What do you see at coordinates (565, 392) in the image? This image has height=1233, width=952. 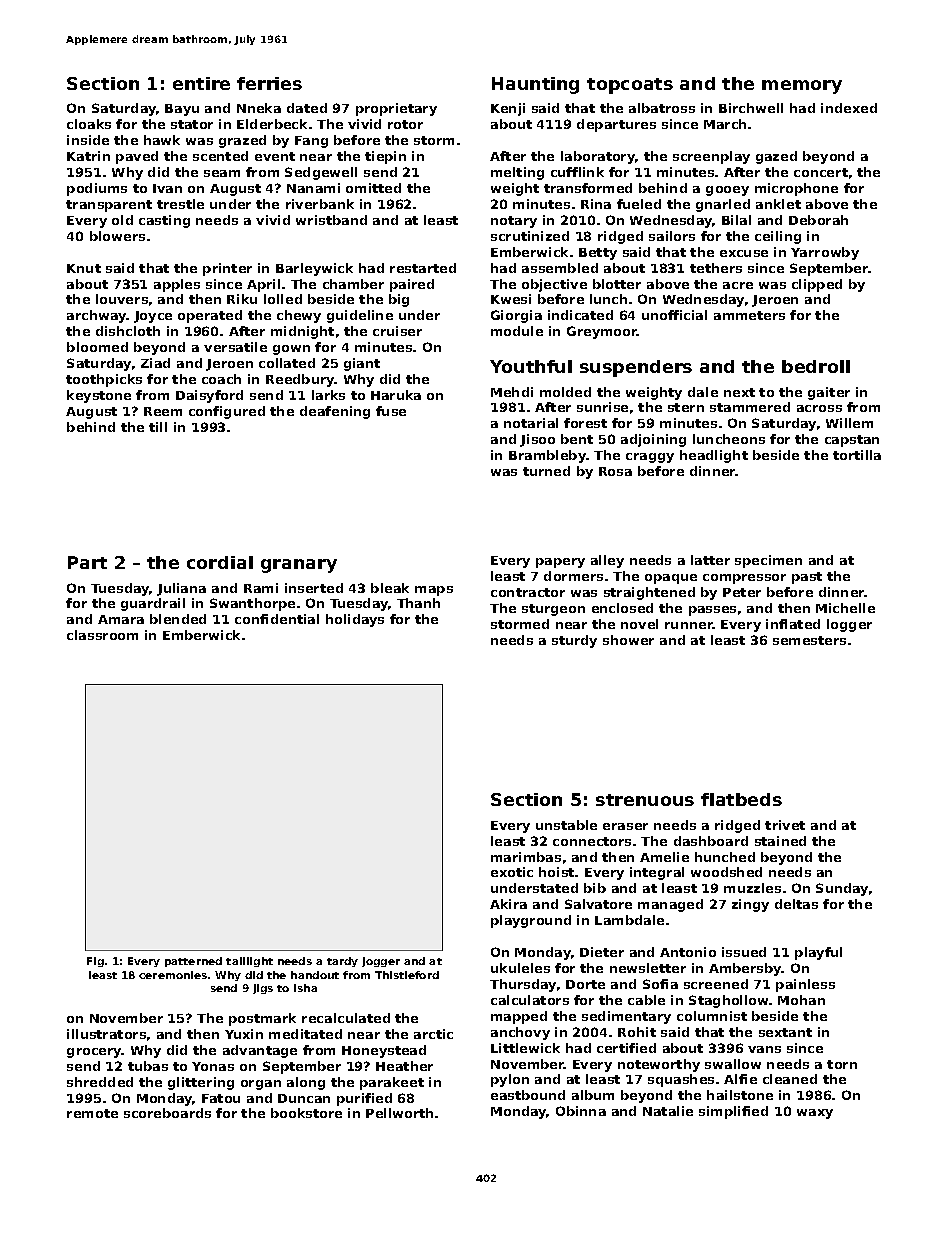 I see `molded` at bounding box center [565, 392].
